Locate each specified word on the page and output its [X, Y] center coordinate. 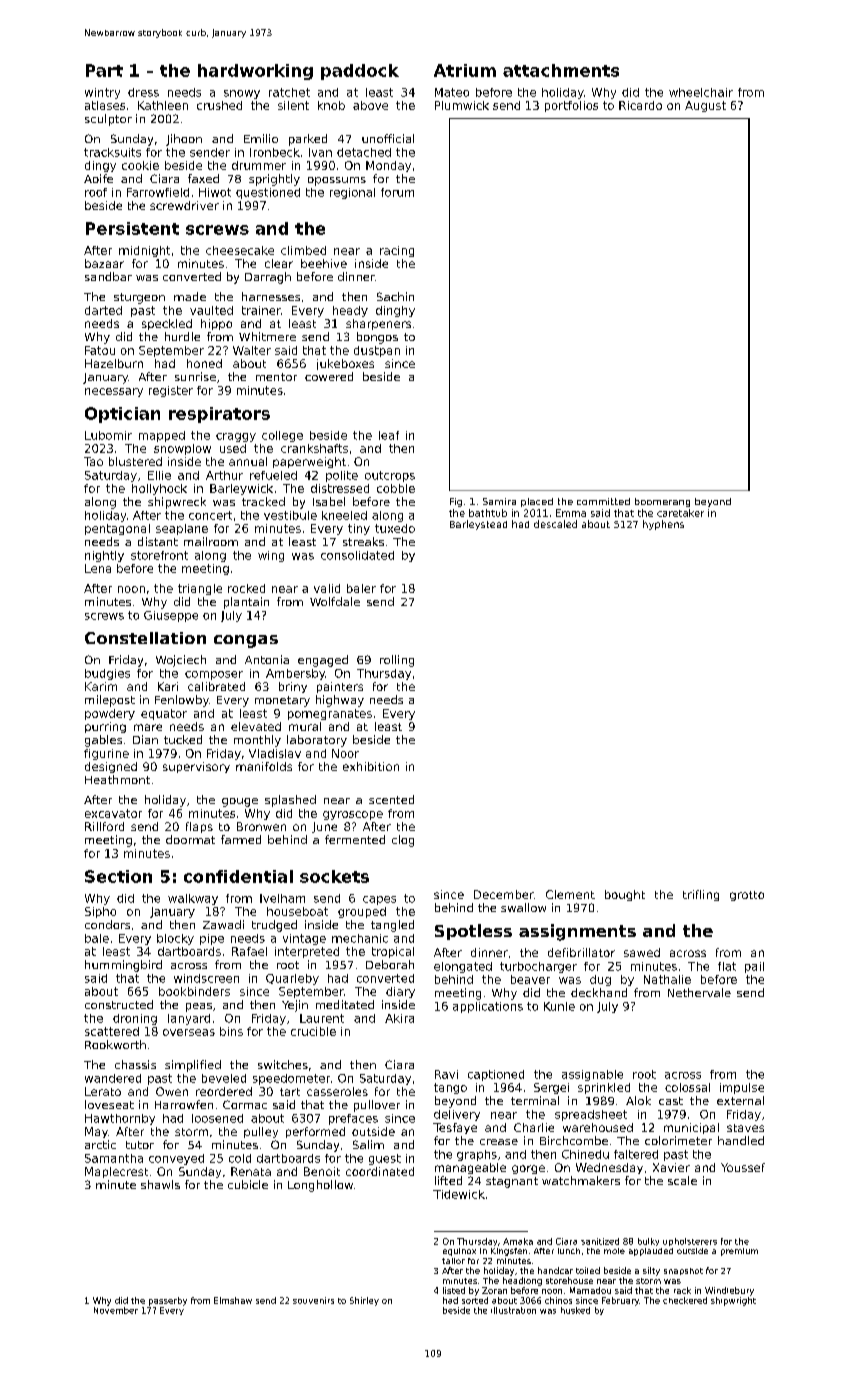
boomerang [662, 502]
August [705, 106]
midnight [144, 251]
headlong [522, 1281]
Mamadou [590, 1290]
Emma [571, 513]
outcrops [390, 476]
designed [111, 767]
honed [204, 363]
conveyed [176, 1159]
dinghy [395, 311]
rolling [397, 661]
